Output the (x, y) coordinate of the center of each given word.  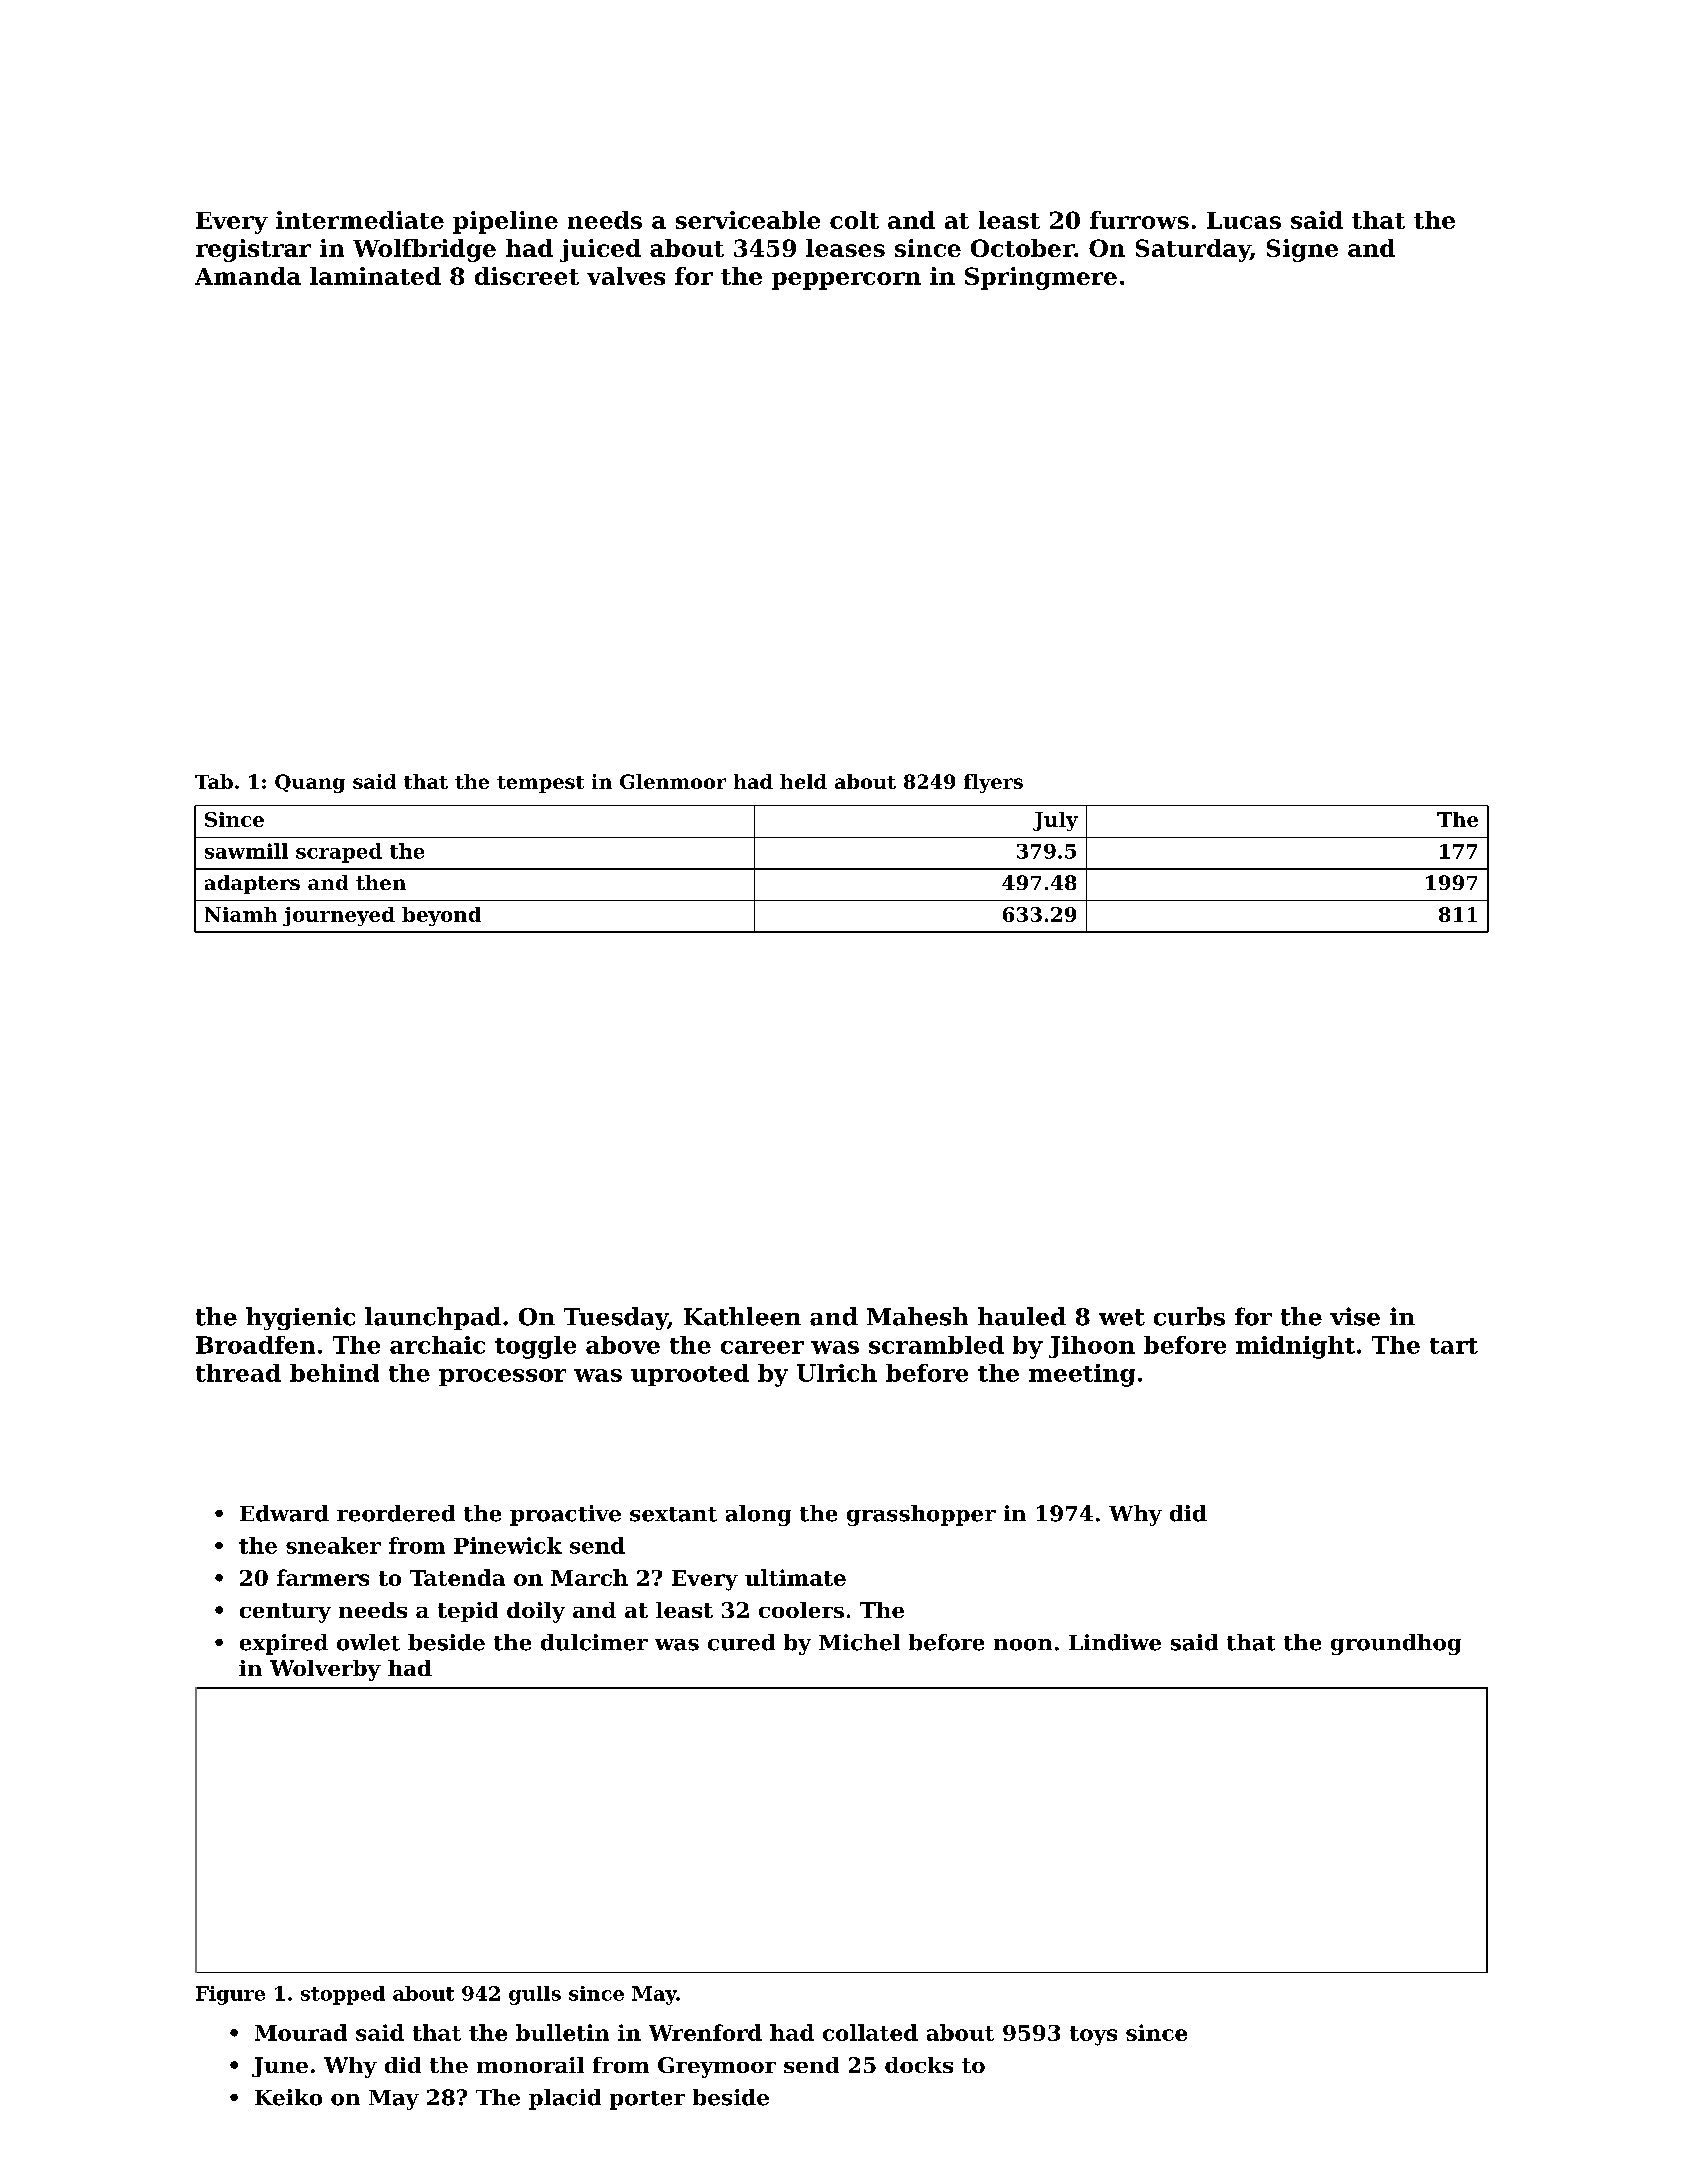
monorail (530, 2065)
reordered (396, 1513)
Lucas (1244, 220)
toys (1093, 2036)
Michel (859, 1642)
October (1022, 248)
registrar (253, 250)
